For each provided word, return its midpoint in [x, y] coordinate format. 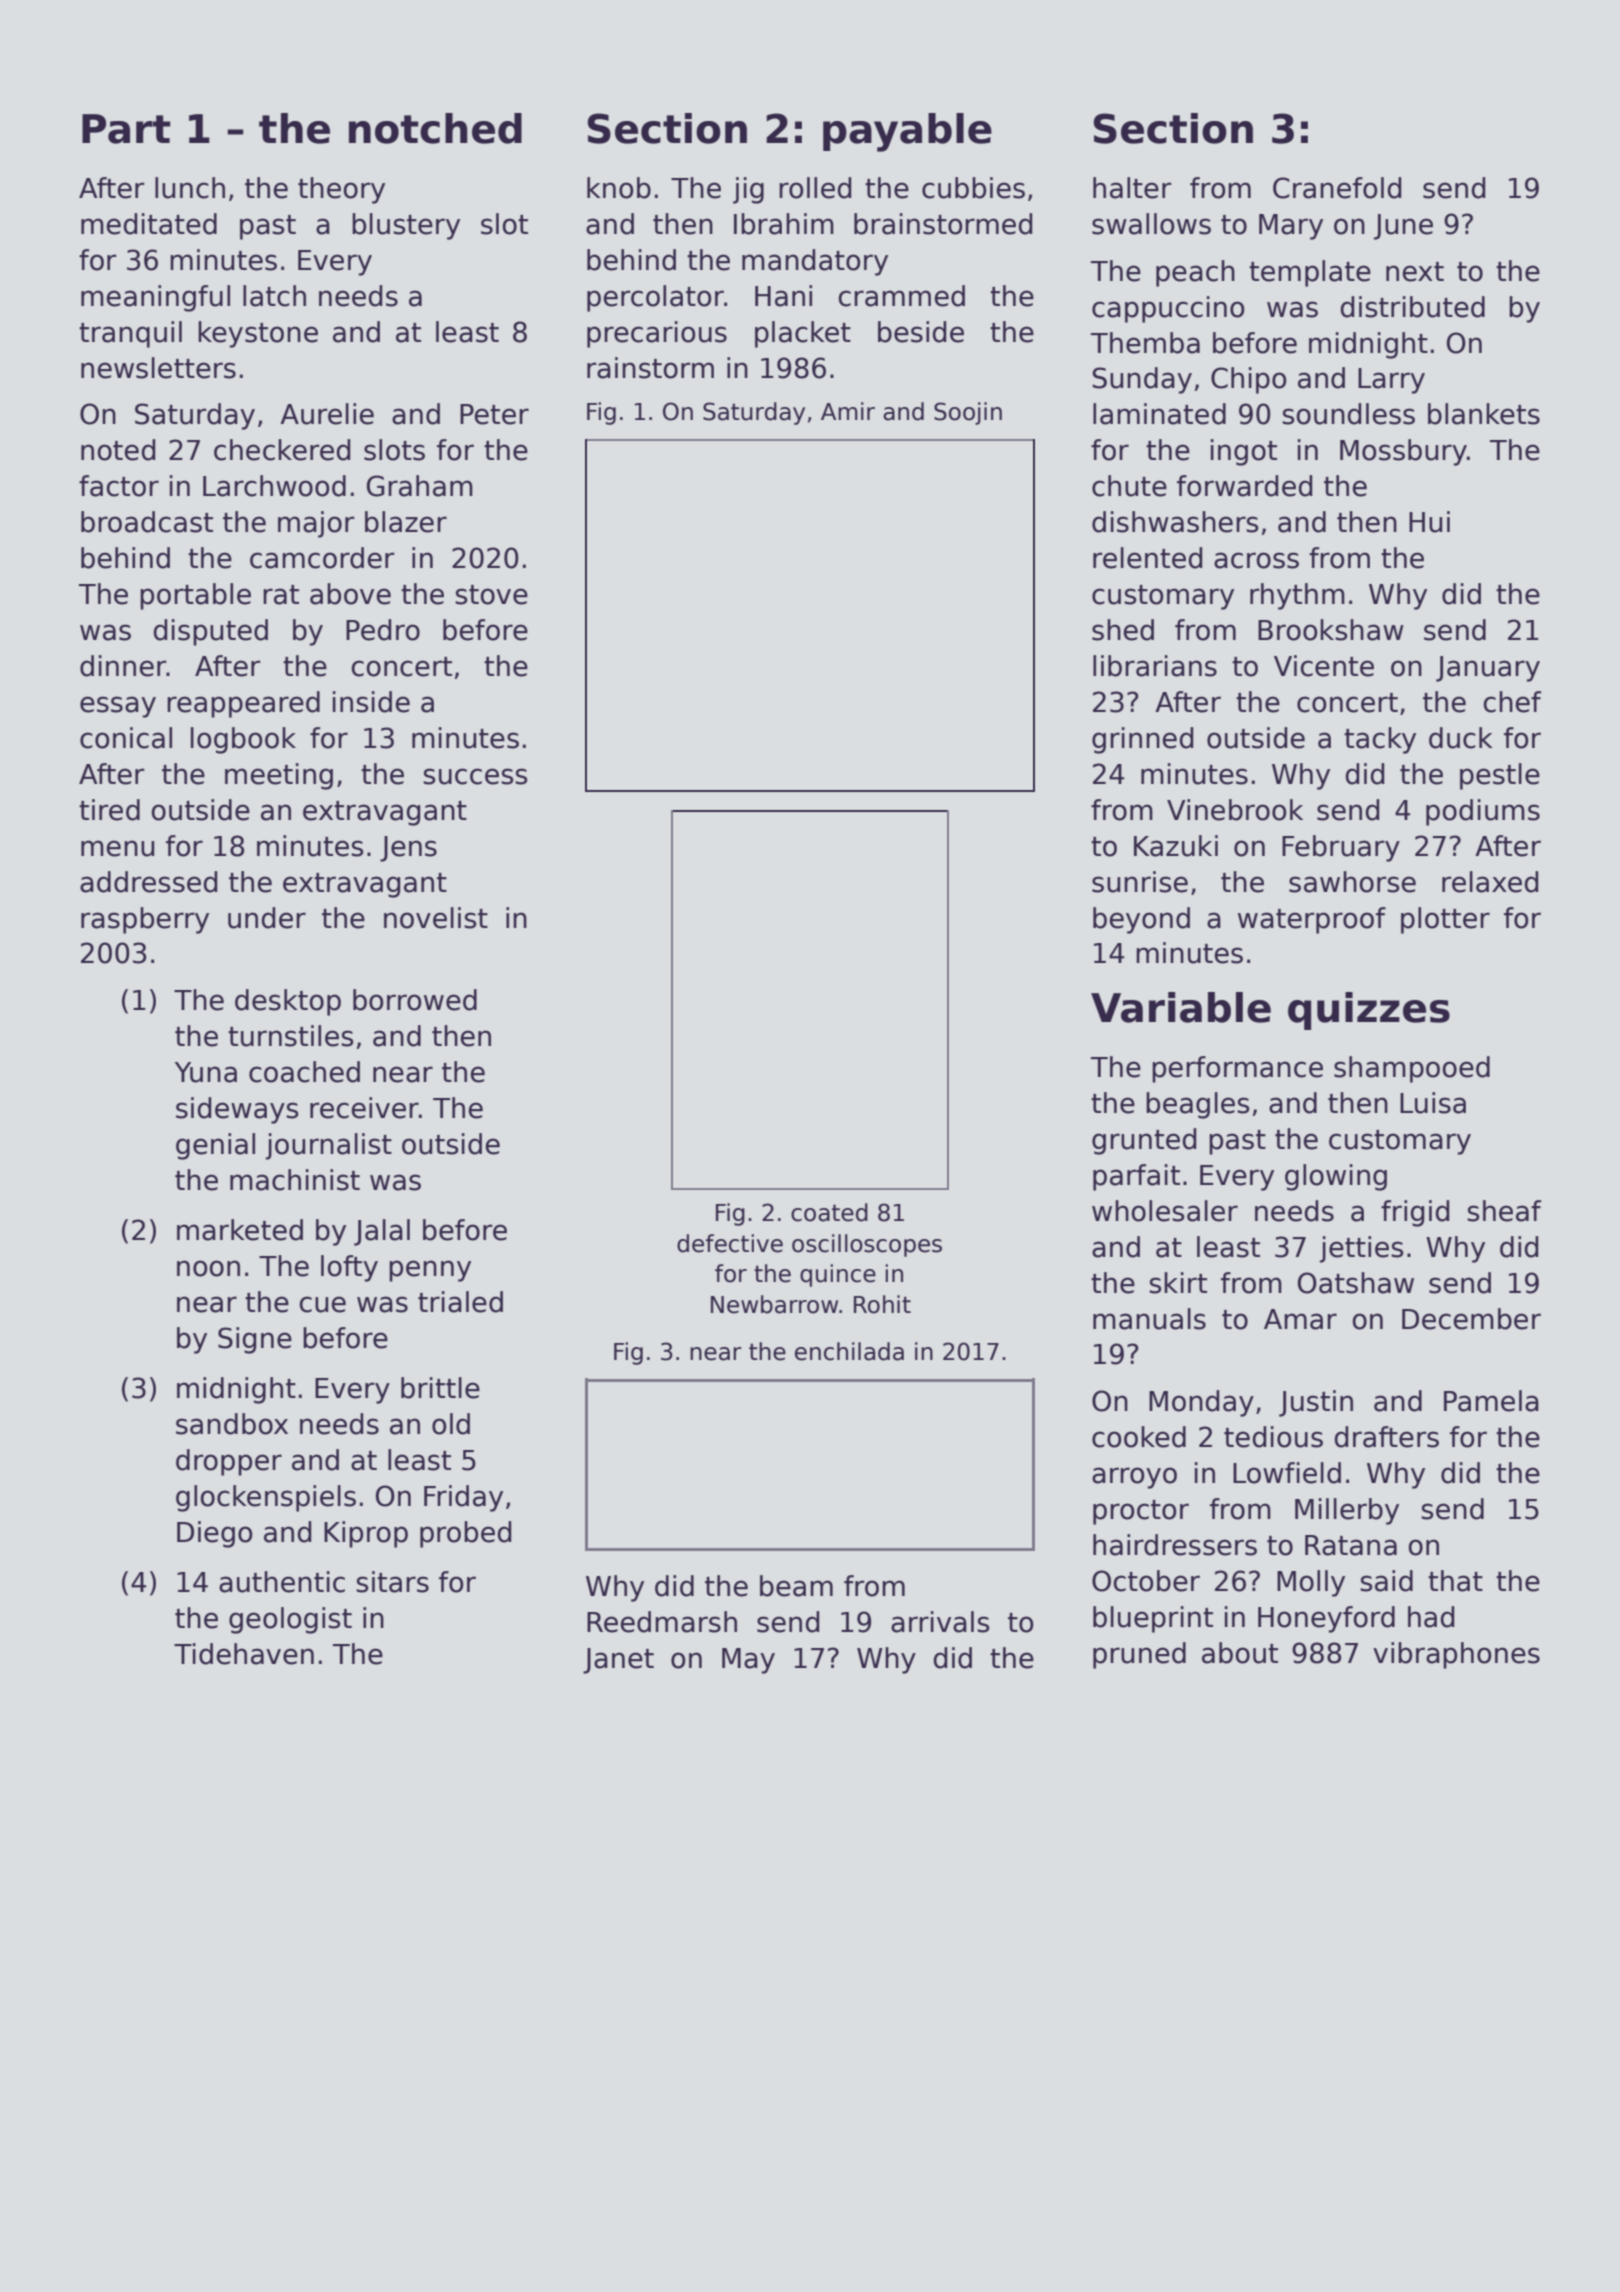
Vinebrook [1235, 810]
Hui [1429, 522]
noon [208, 1268]
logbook [243, 740]
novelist [436, 918]
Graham [420, 486]
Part [126, 129]
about [1240, 1653]
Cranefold [1337, 188]
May [748, 1661]
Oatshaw [1356, 1283]
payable [907, 132]
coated [829, 1212]
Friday [463, 1498]
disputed [210, 632]
